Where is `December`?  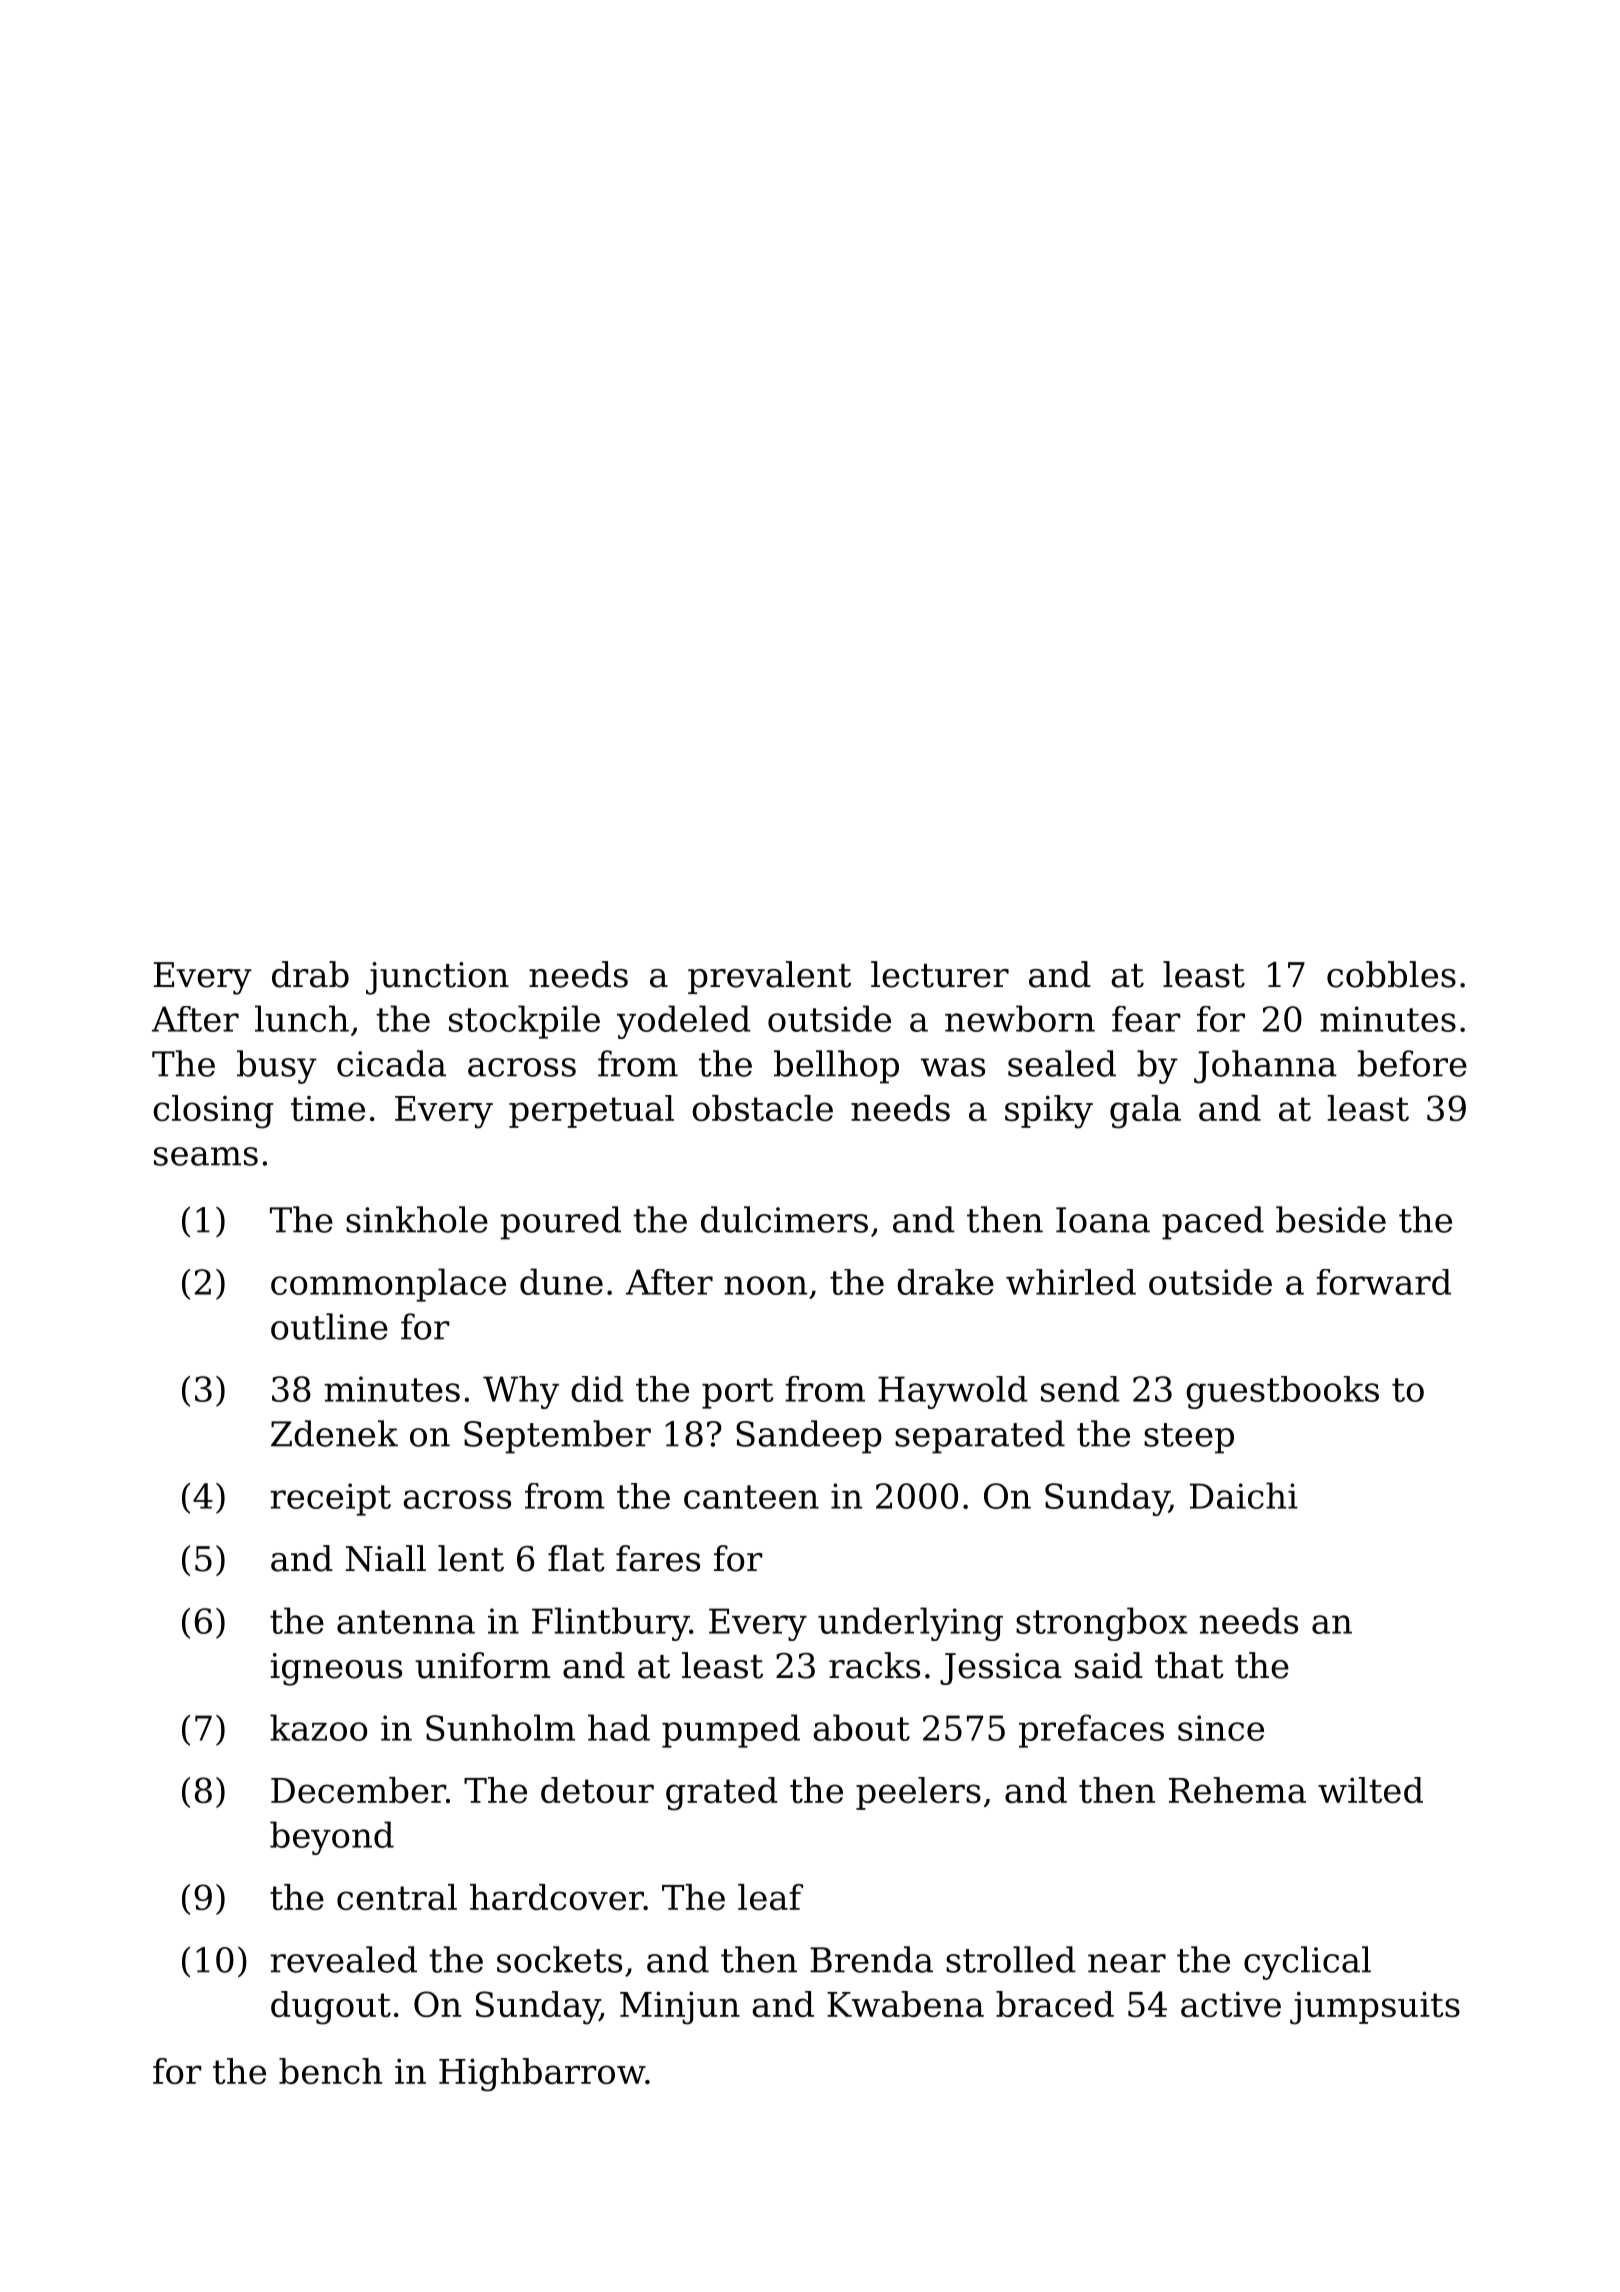 December is located at coordinates (358, 1790).
